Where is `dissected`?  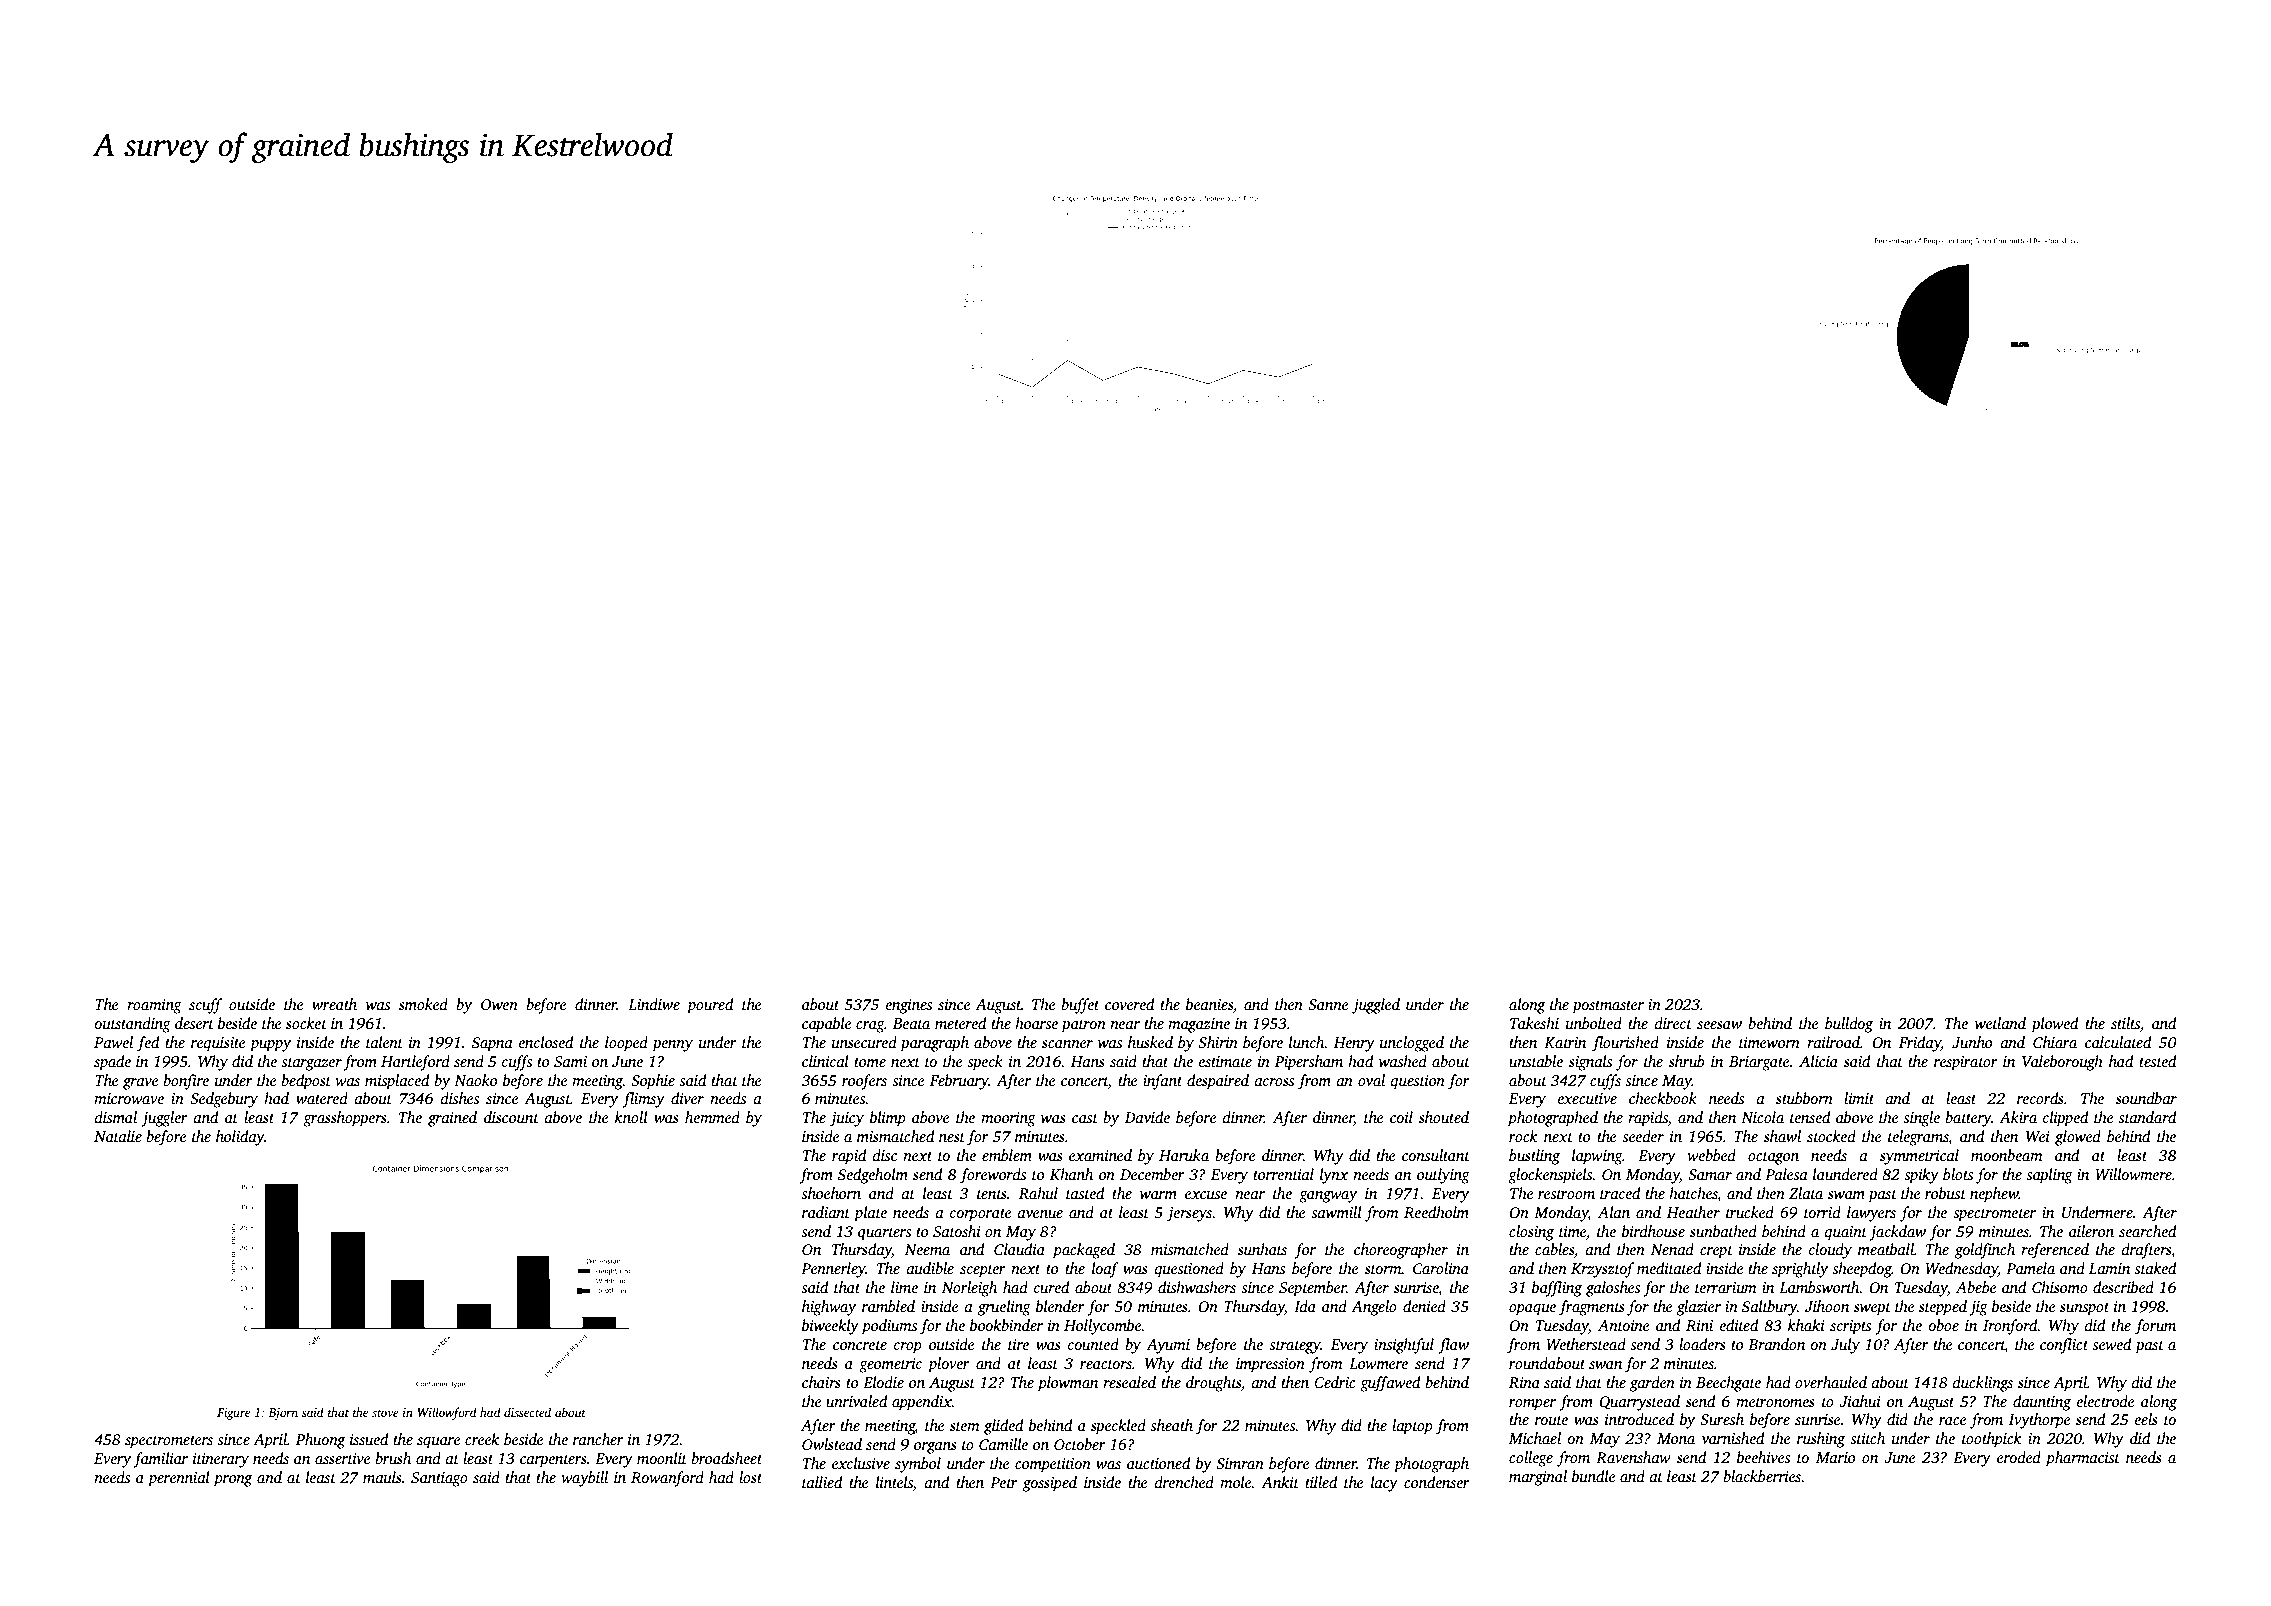
dissected is located at coordinates (527, 1412).
